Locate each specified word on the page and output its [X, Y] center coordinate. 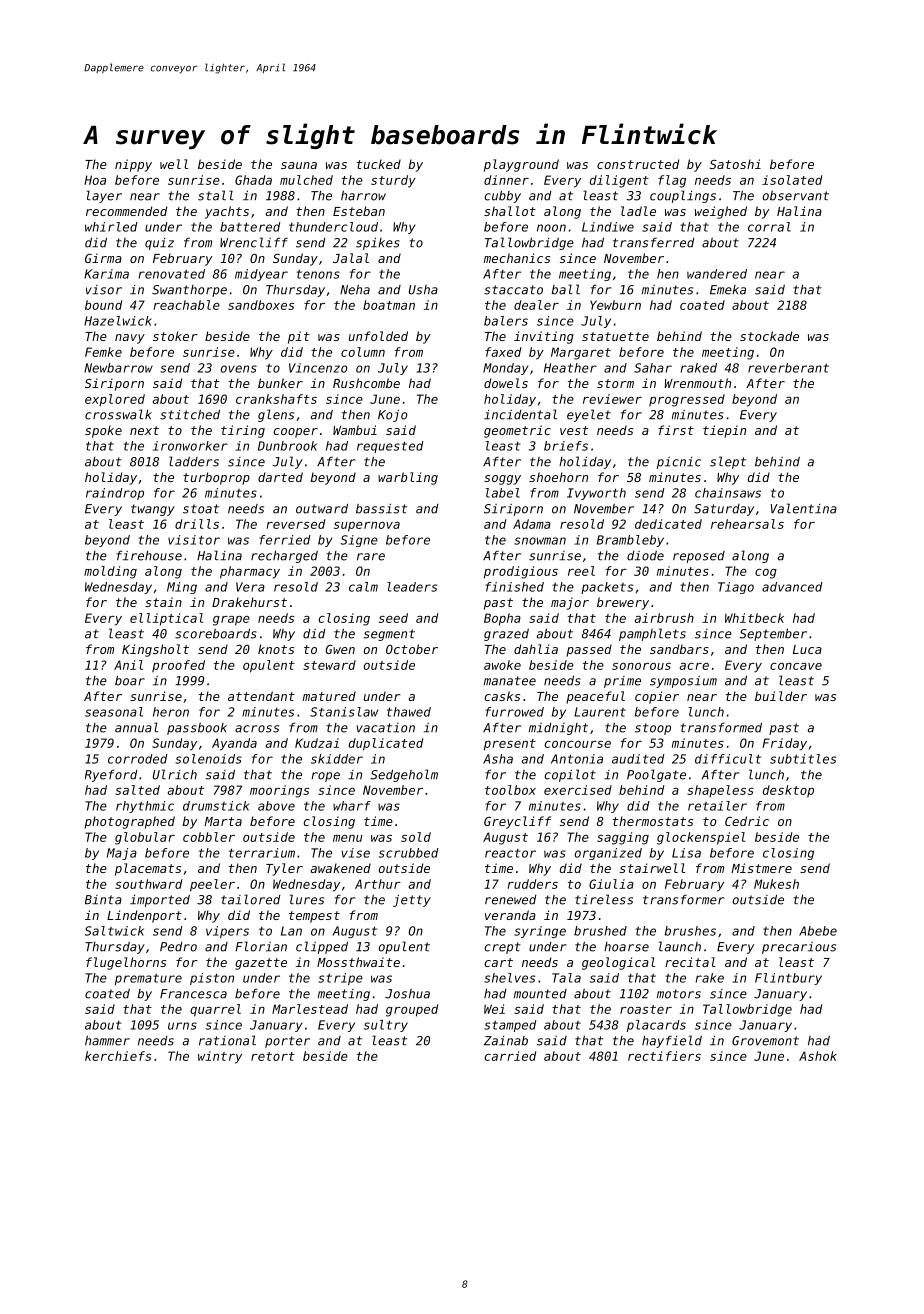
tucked [379, 164]
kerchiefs [118, 1056]
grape [231, 621]
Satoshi [735, 164]
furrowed [514, 712]
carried [510, 1056]
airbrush [664, 618]
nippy [133, 165]
